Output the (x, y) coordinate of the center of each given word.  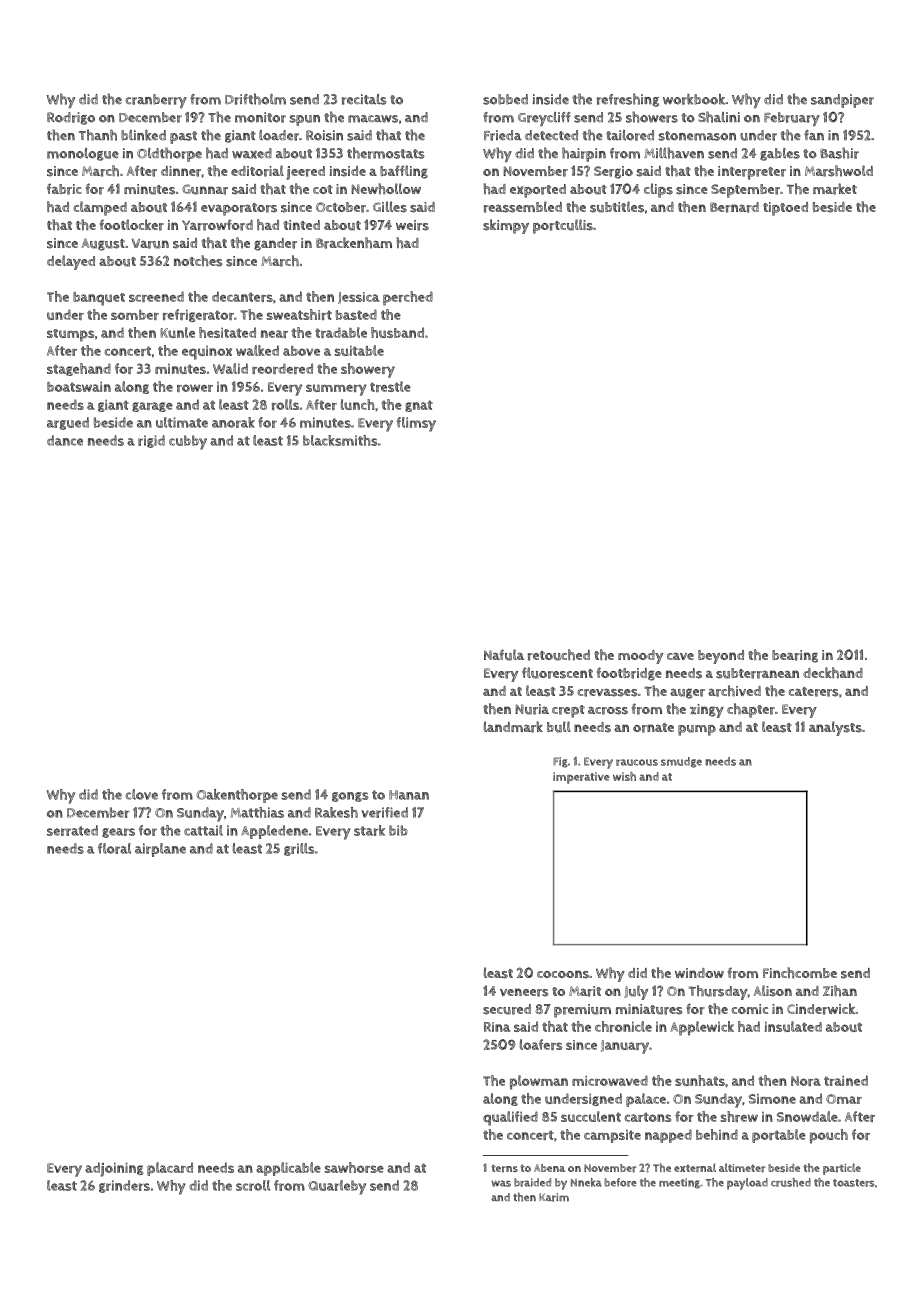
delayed (71, 262)
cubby (188, 442)
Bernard (734, 207)
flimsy (416, 424)
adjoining (114, 1169)
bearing (795, 656)
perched (408, 298)
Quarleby (337, 1187)
